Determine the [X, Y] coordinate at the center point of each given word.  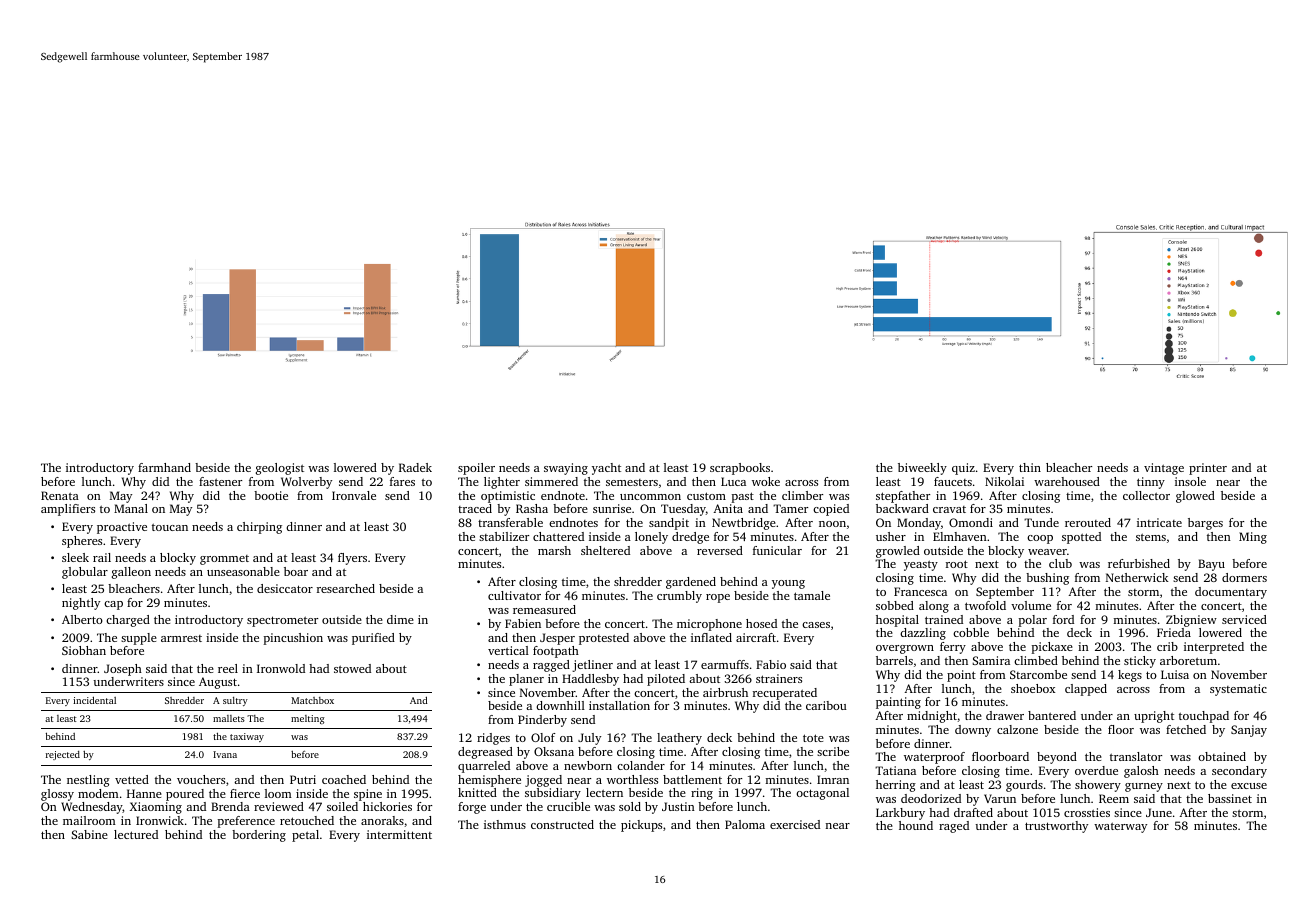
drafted [973, 812]
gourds [1024, 786]
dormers [1244, 577]
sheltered [605, 550]
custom [706, 496]
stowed [352, 668]
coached [344, 779]
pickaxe [1052, 648]
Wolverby [306, 483]
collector [1146, 495]
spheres [82, 542]
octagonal [822, 794]
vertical [508, 650]
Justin [678, 806]
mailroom [89, 820]
